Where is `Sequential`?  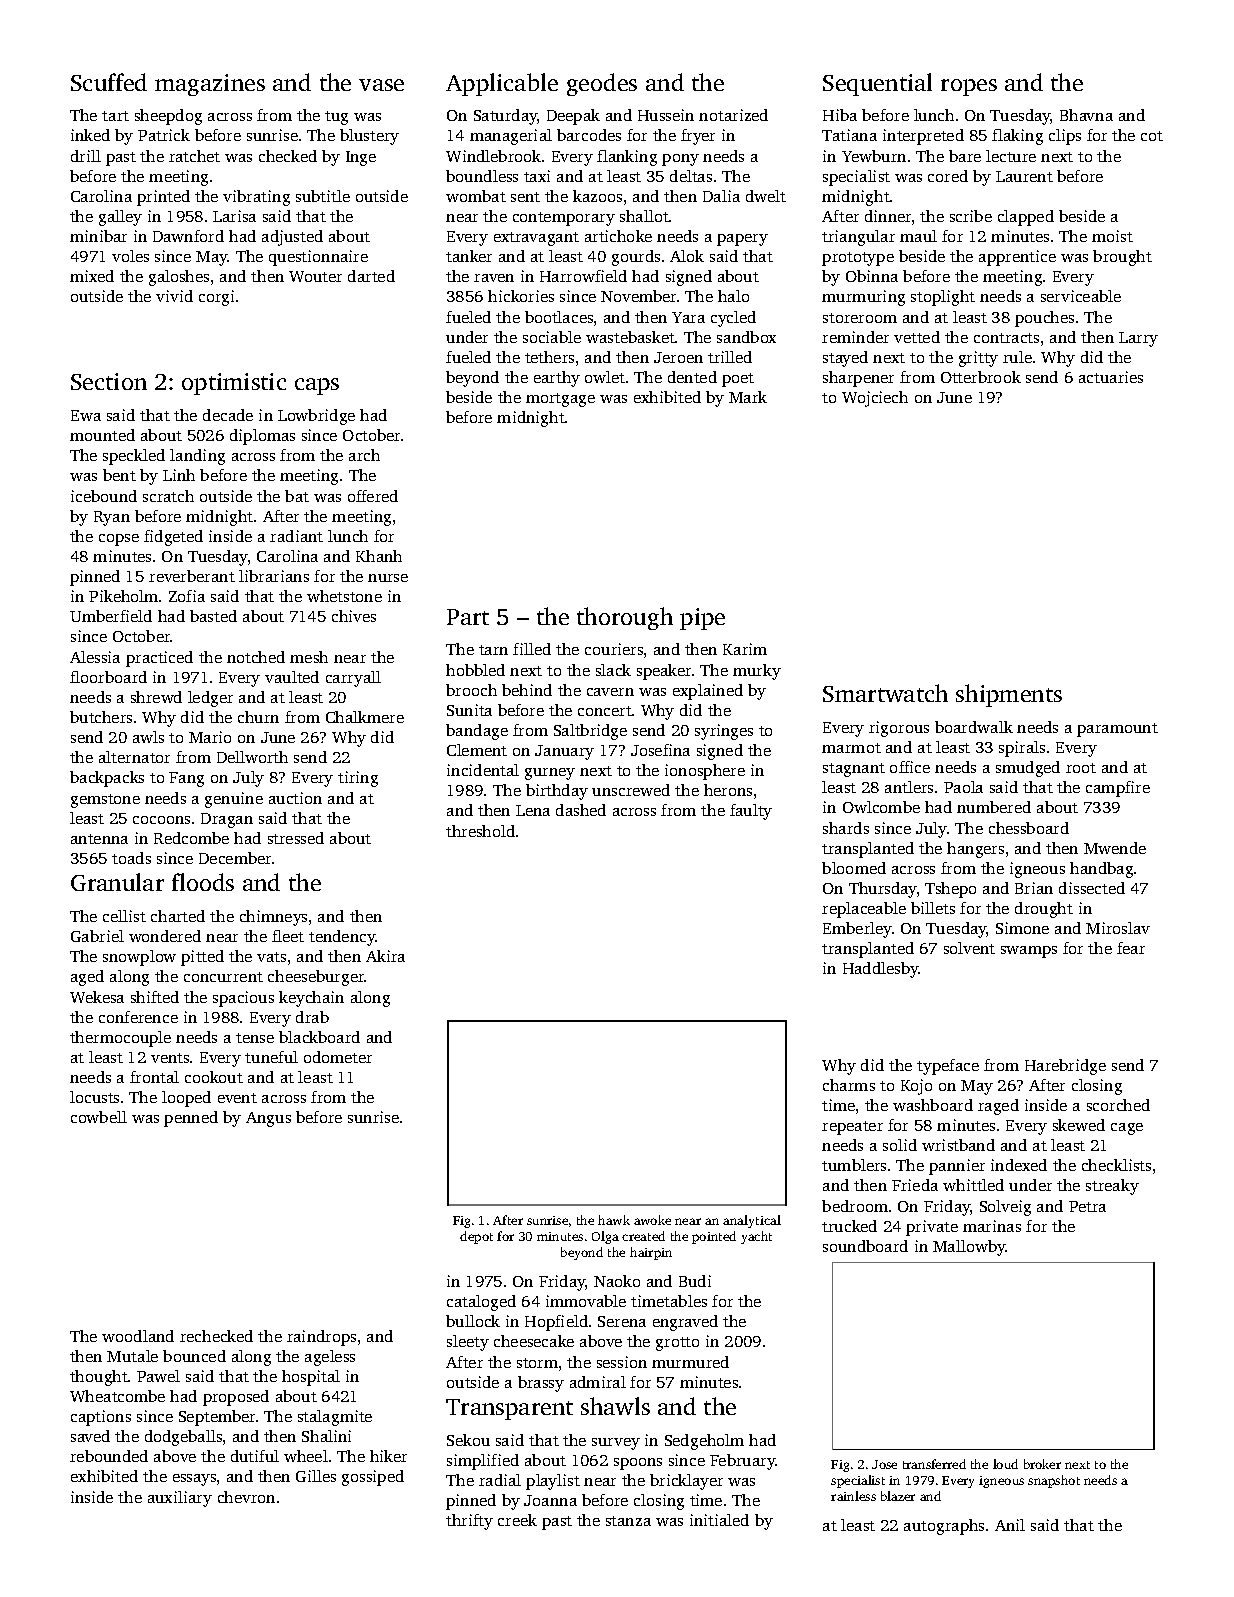 Sequential is located at coordinates (877, 84).
